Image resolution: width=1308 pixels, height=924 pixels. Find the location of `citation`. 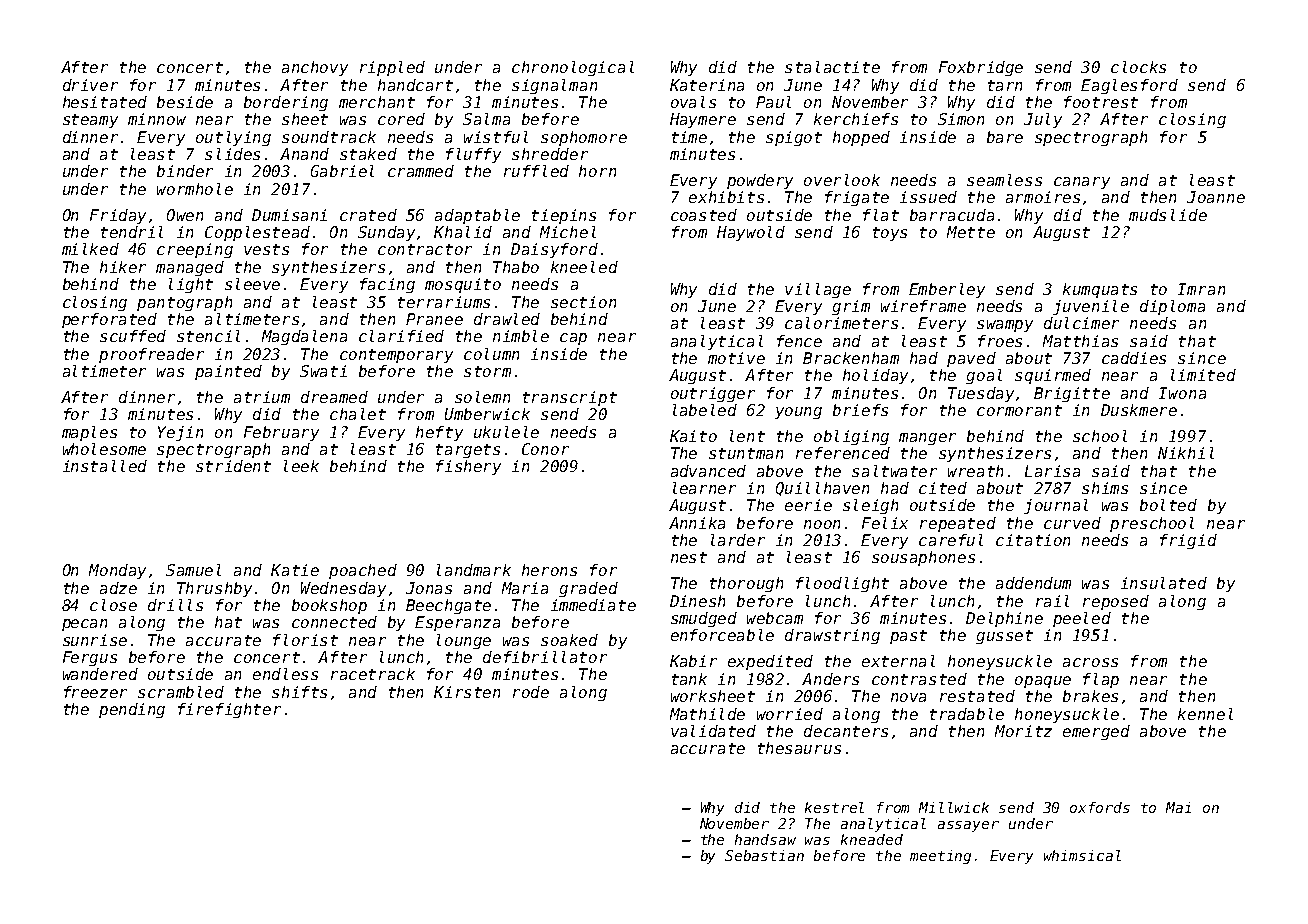

citation is located at coordinates (1033, 540).
